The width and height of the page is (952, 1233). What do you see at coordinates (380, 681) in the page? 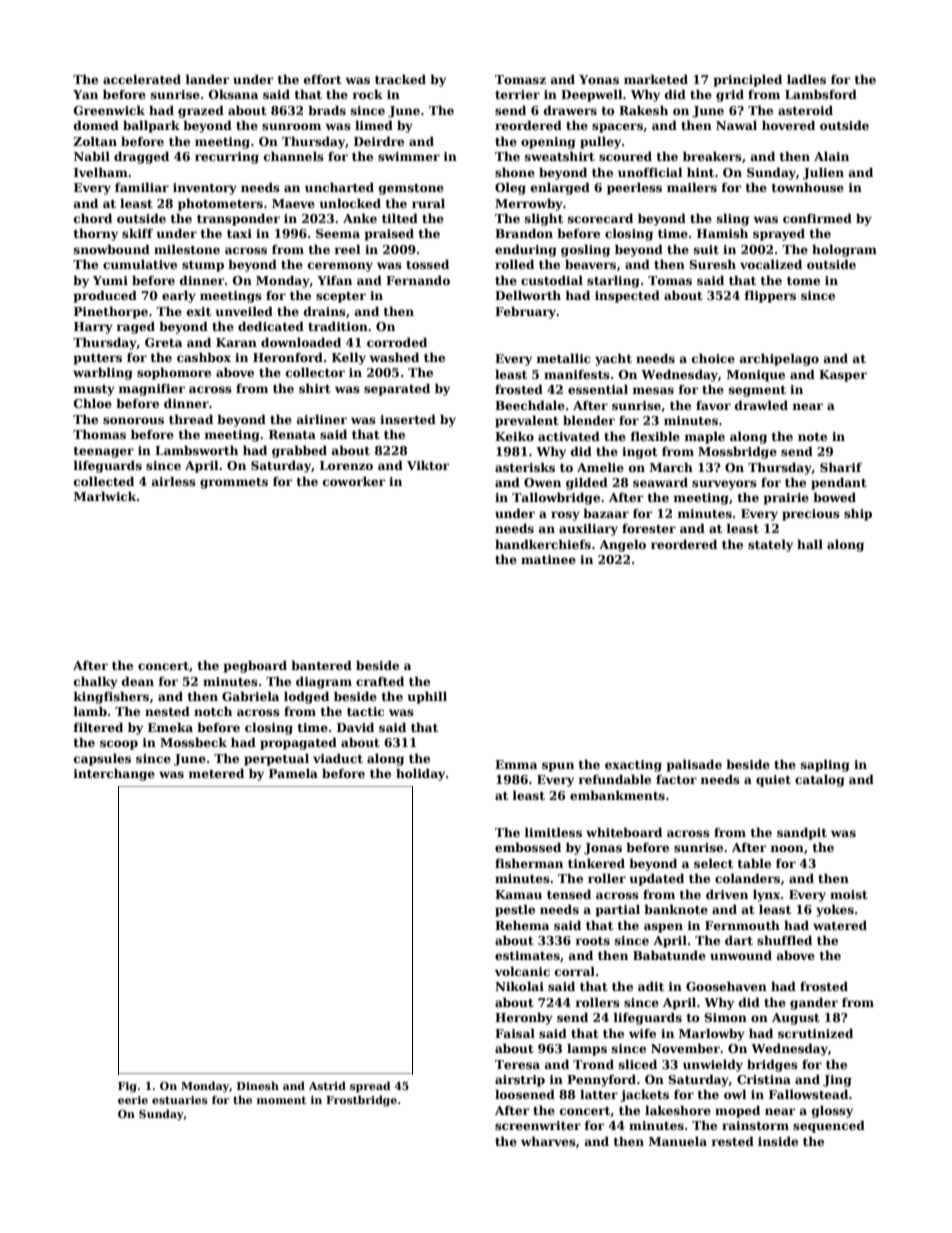
I see `crafted` at bounding box center [380, 681].
